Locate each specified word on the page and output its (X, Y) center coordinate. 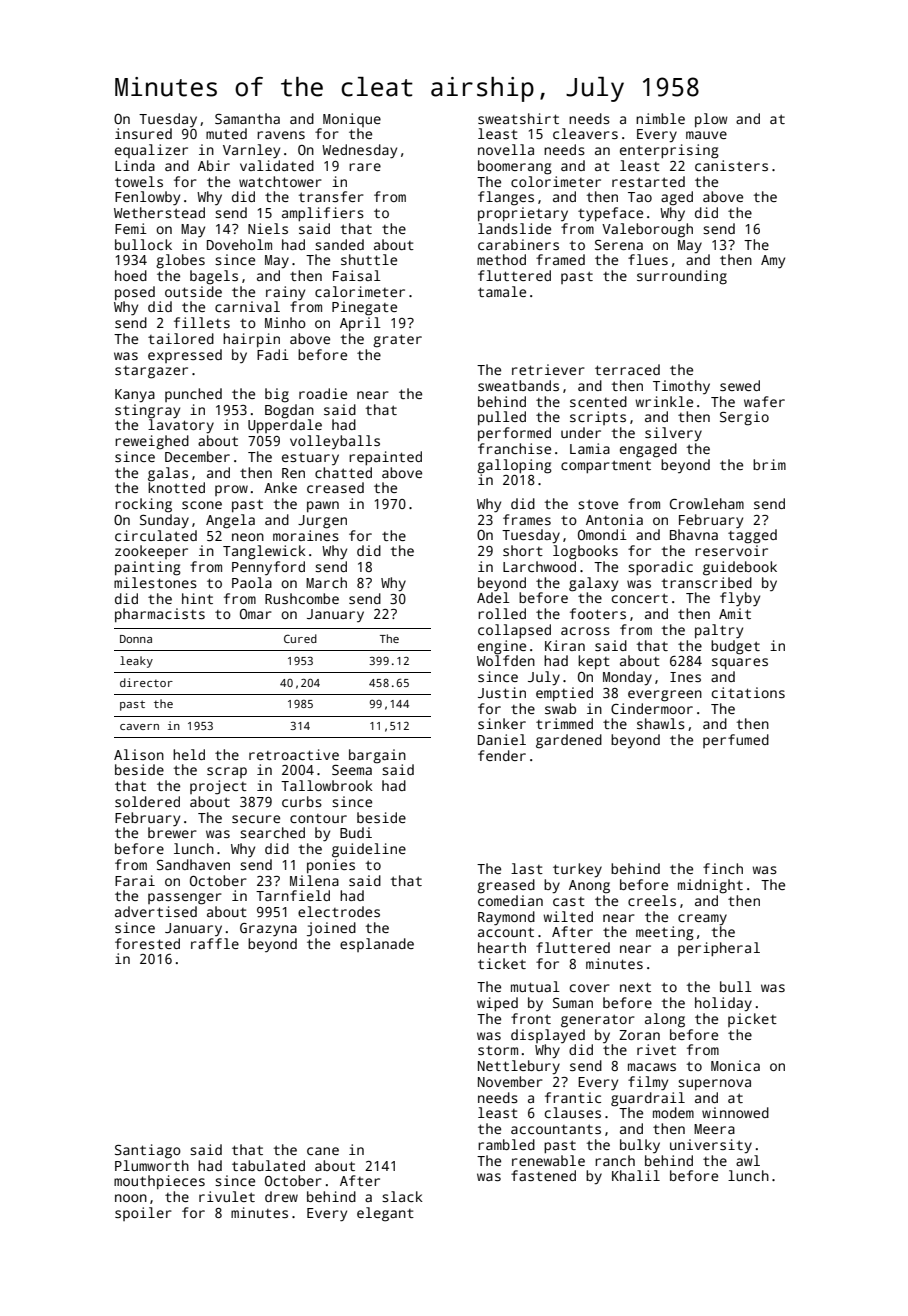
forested (147, 943)
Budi (356, 832)
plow (711, 120)
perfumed (736, 741)
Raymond (506, 918)
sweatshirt (518, 118)
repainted (385, 458)
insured (143, 133)
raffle (215, 943)
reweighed (152, 442)
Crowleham (707, 503)
